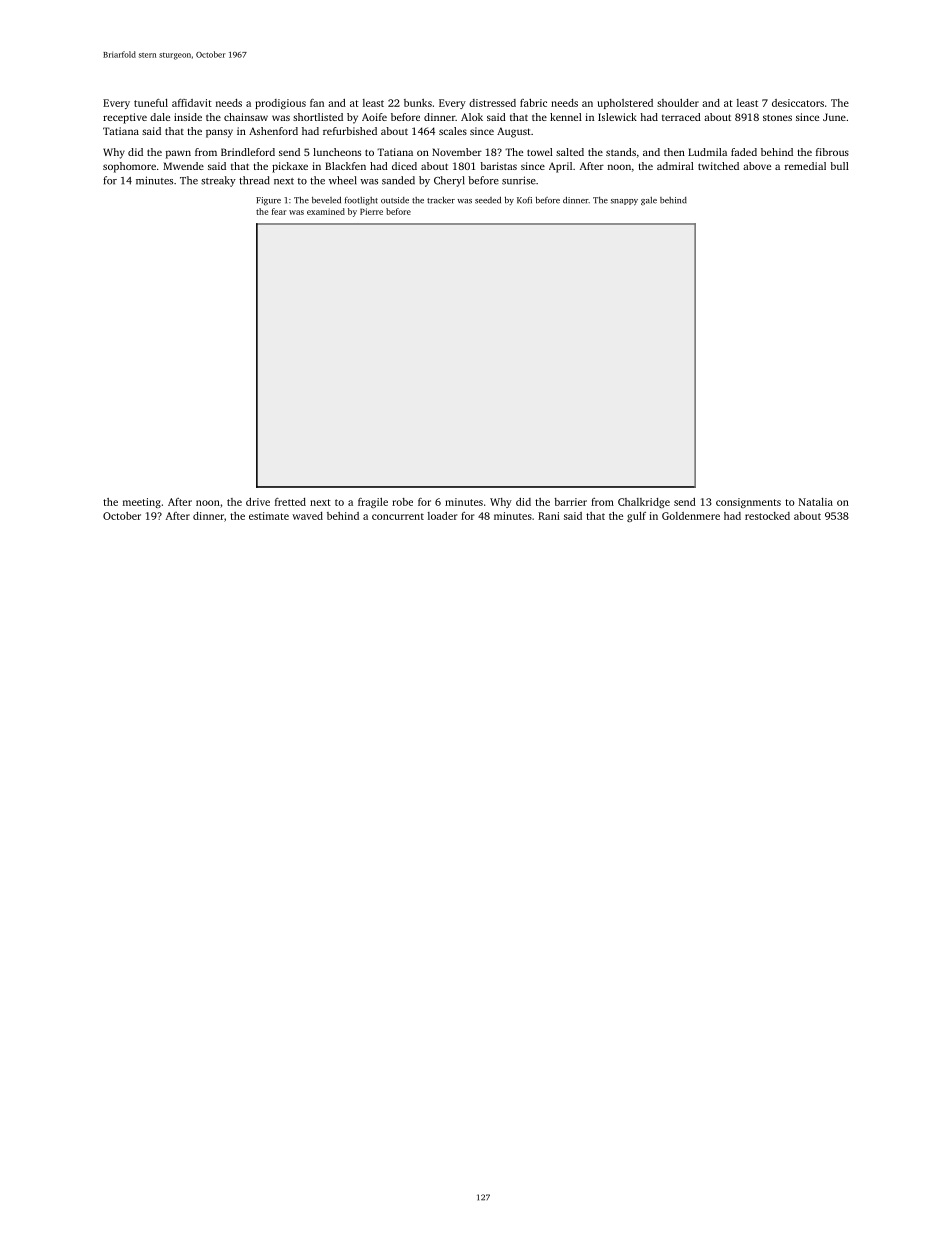 The height and width of the image is (1233, 952). Describe the element at coordinates (402, 502) in the image. I see `robe` at that location.
